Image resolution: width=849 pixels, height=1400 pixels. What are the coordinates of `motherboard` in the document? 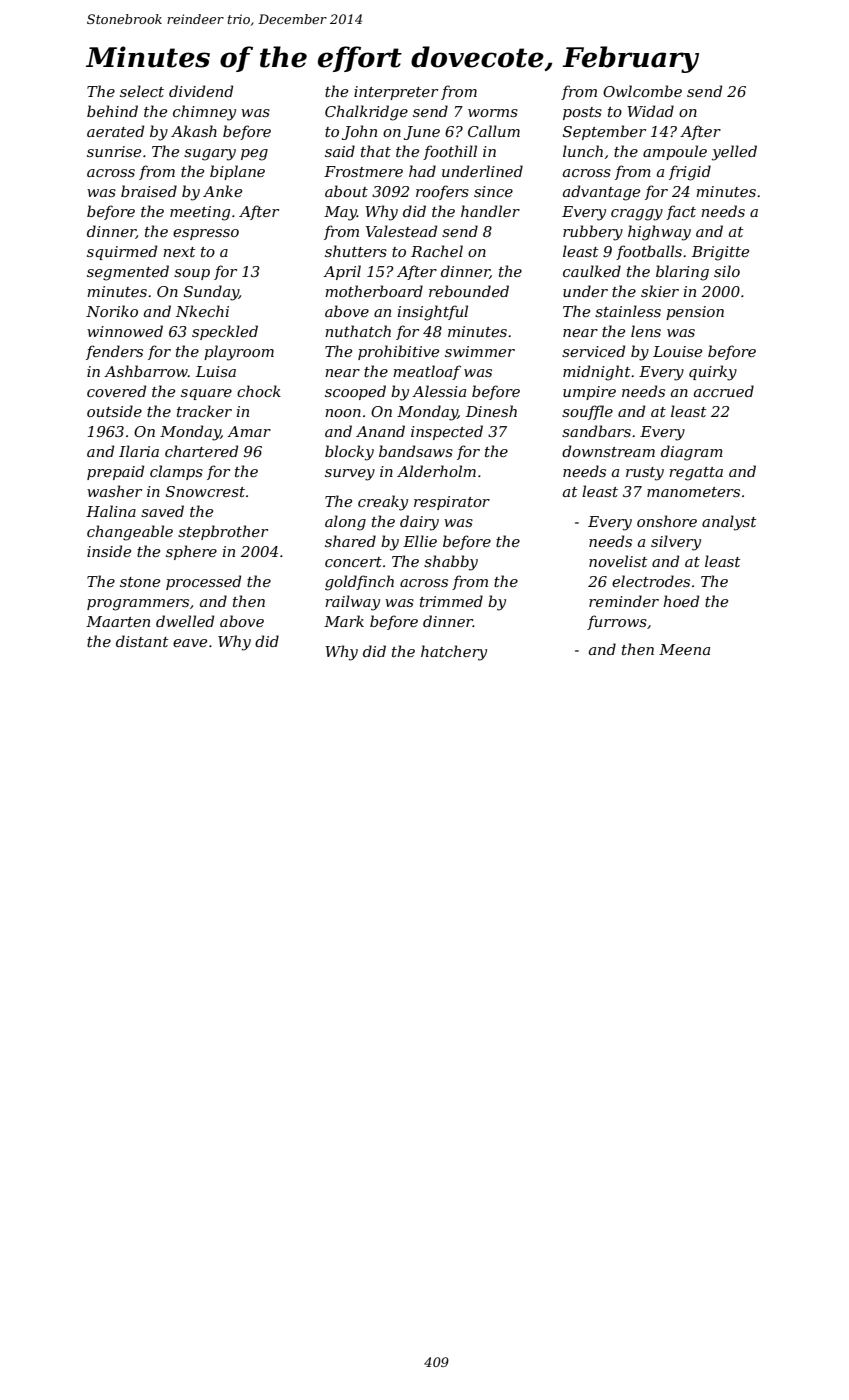 It's located at (374, 291).
